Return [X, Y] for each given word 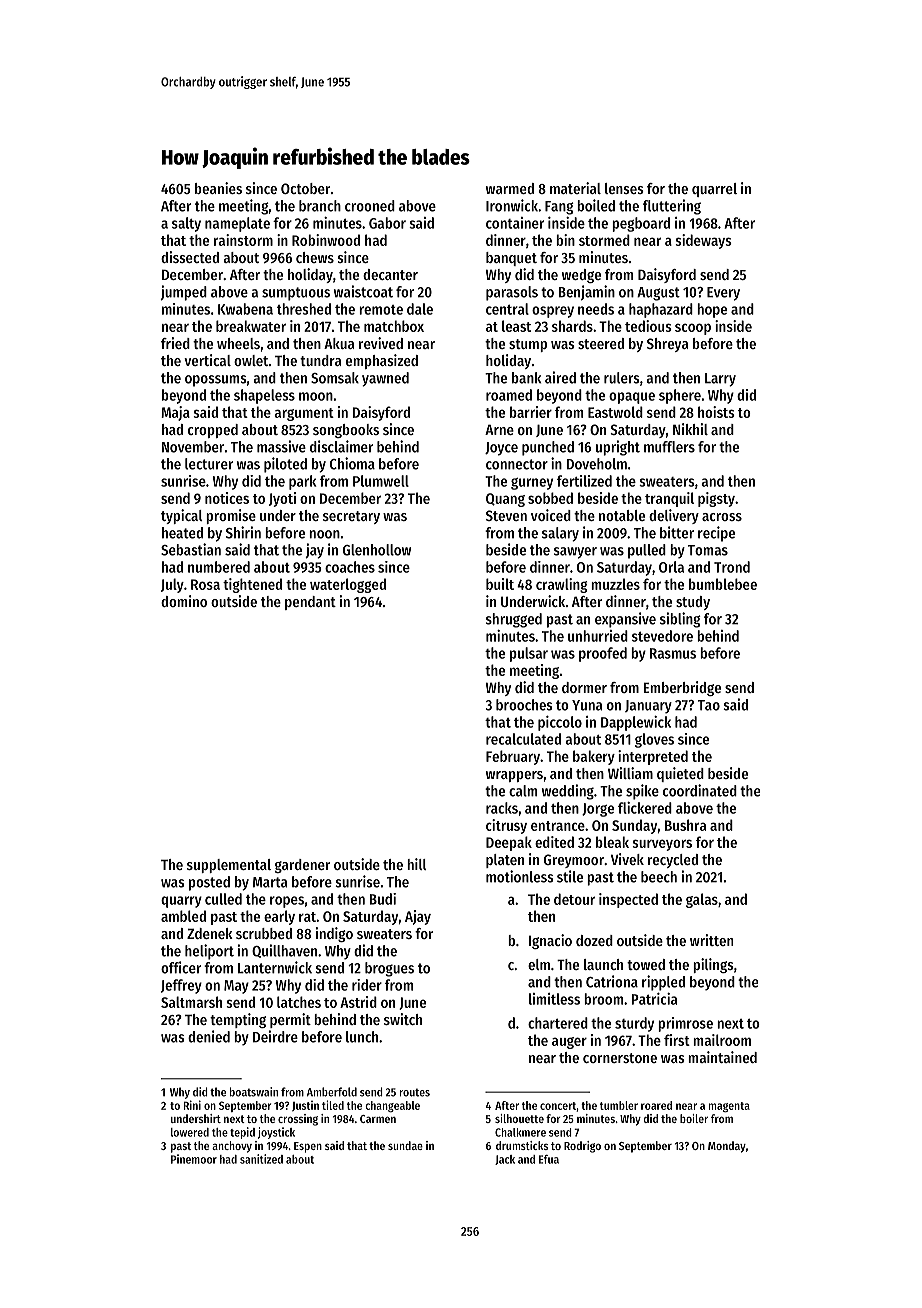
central [507, 309]
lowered [190, 1132]
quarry [181, 902]
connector [517, 464]
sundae [405, 1145]
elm [539, 964]
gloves [654, 740]
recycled [673, 861]
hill [416, 864]
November [193, 447]
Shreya [667, 345]
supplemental [229, 866]
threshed [304, 309]
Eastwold [615, 412]
